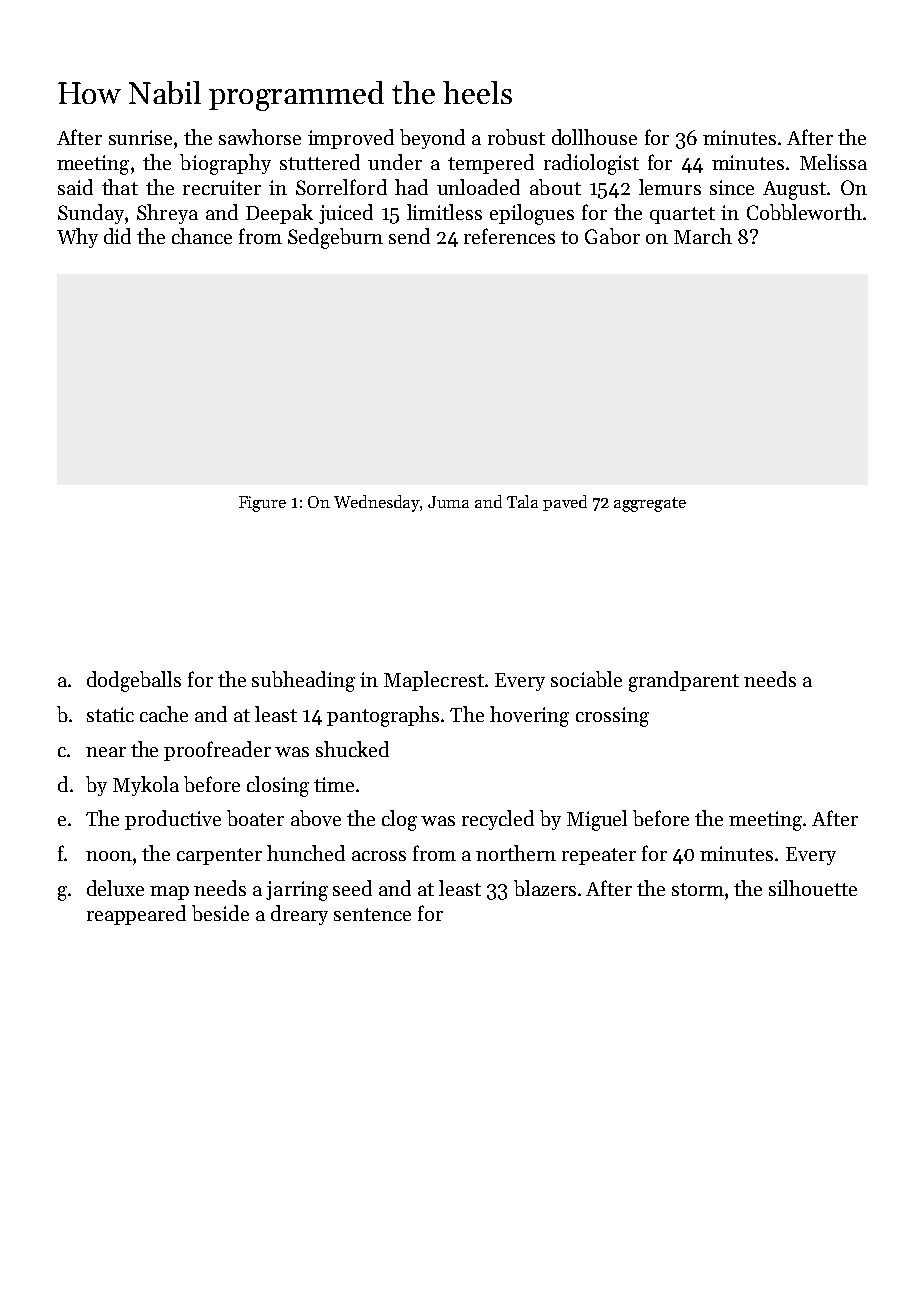 The image size is (924, 1311). What do you see at coordinates (75, 187) in the screenshot?
I see `said` at bounding box center [75, 187].
